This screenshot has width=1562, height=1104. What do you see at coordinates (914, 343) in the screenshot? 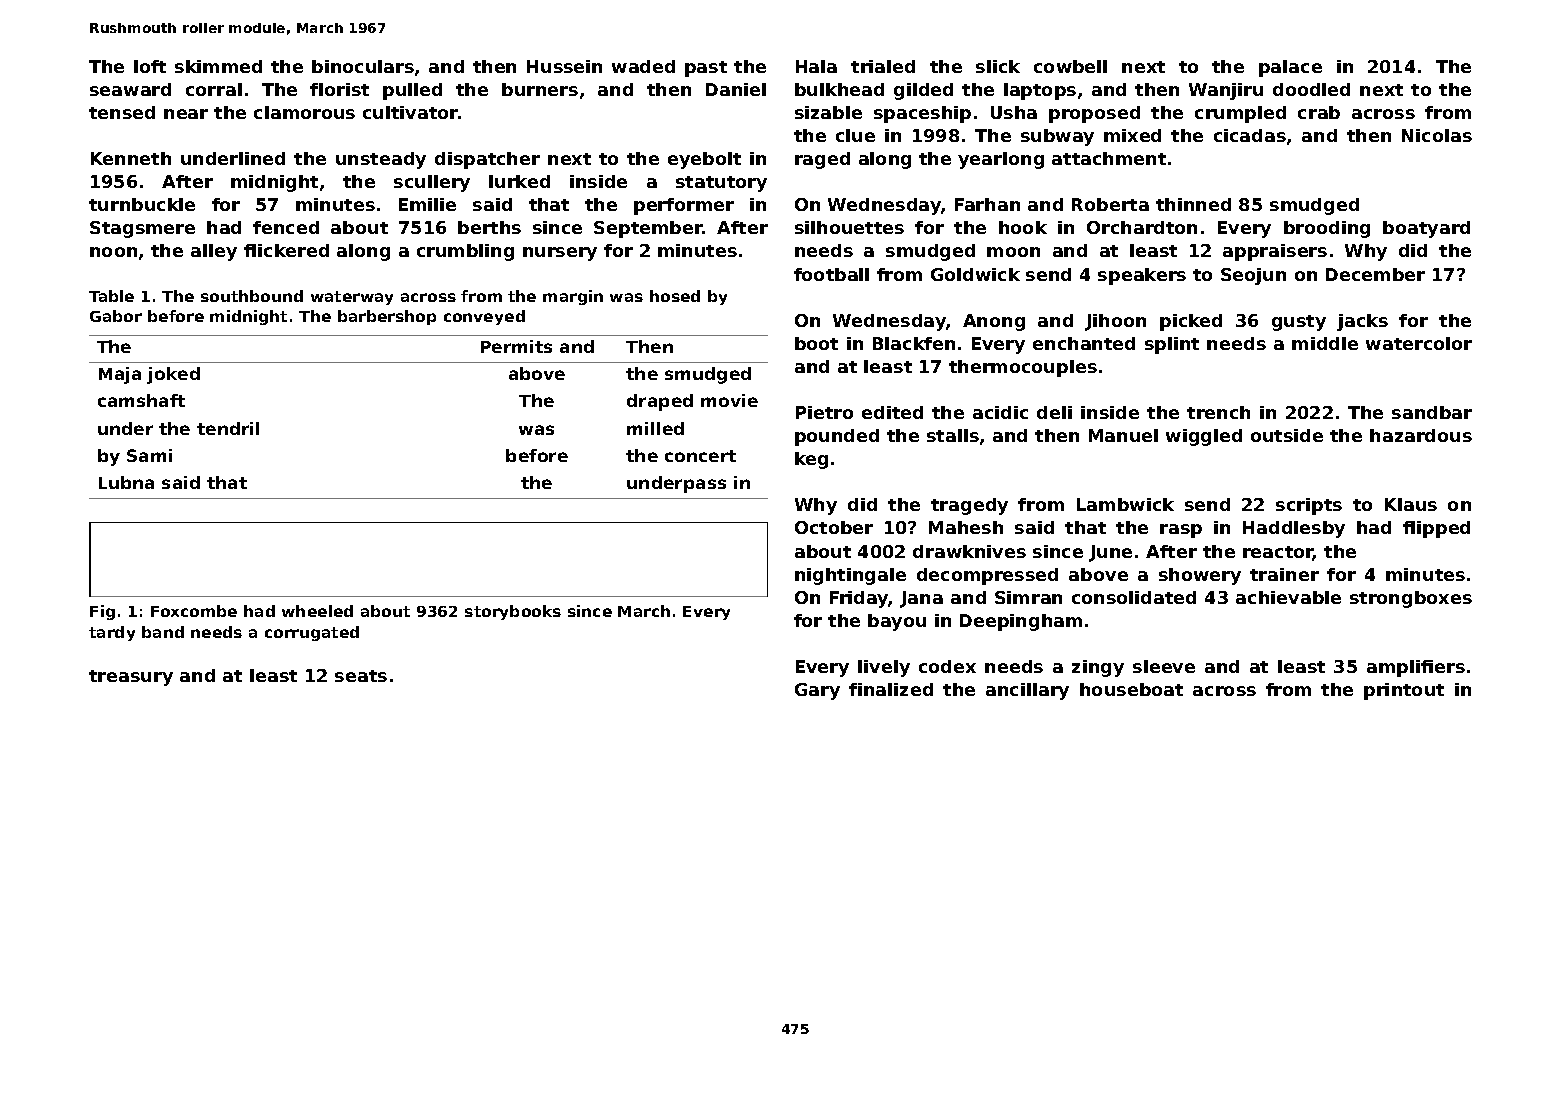
I see `Blackfen` at bounding box center [914, 343].
